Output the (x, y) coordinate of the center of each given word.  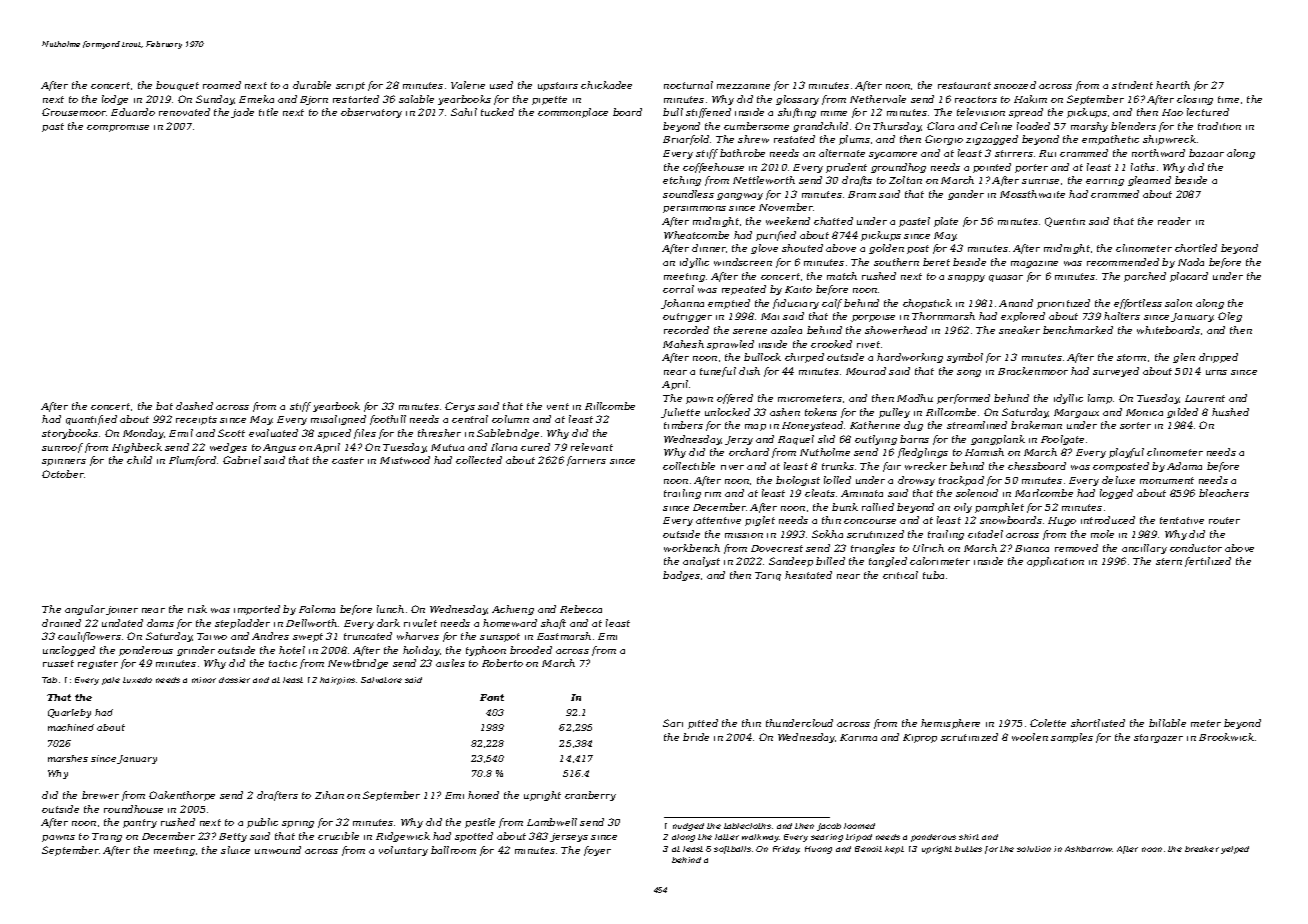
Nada (1191, 262)
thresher (439, 433)
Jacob (829, 827)
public (262, 823)
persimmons (694, 209)
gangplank (998, 440)
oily (963, 508)
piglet (760, 521)
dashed (194, 406)
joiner (122, 610)
